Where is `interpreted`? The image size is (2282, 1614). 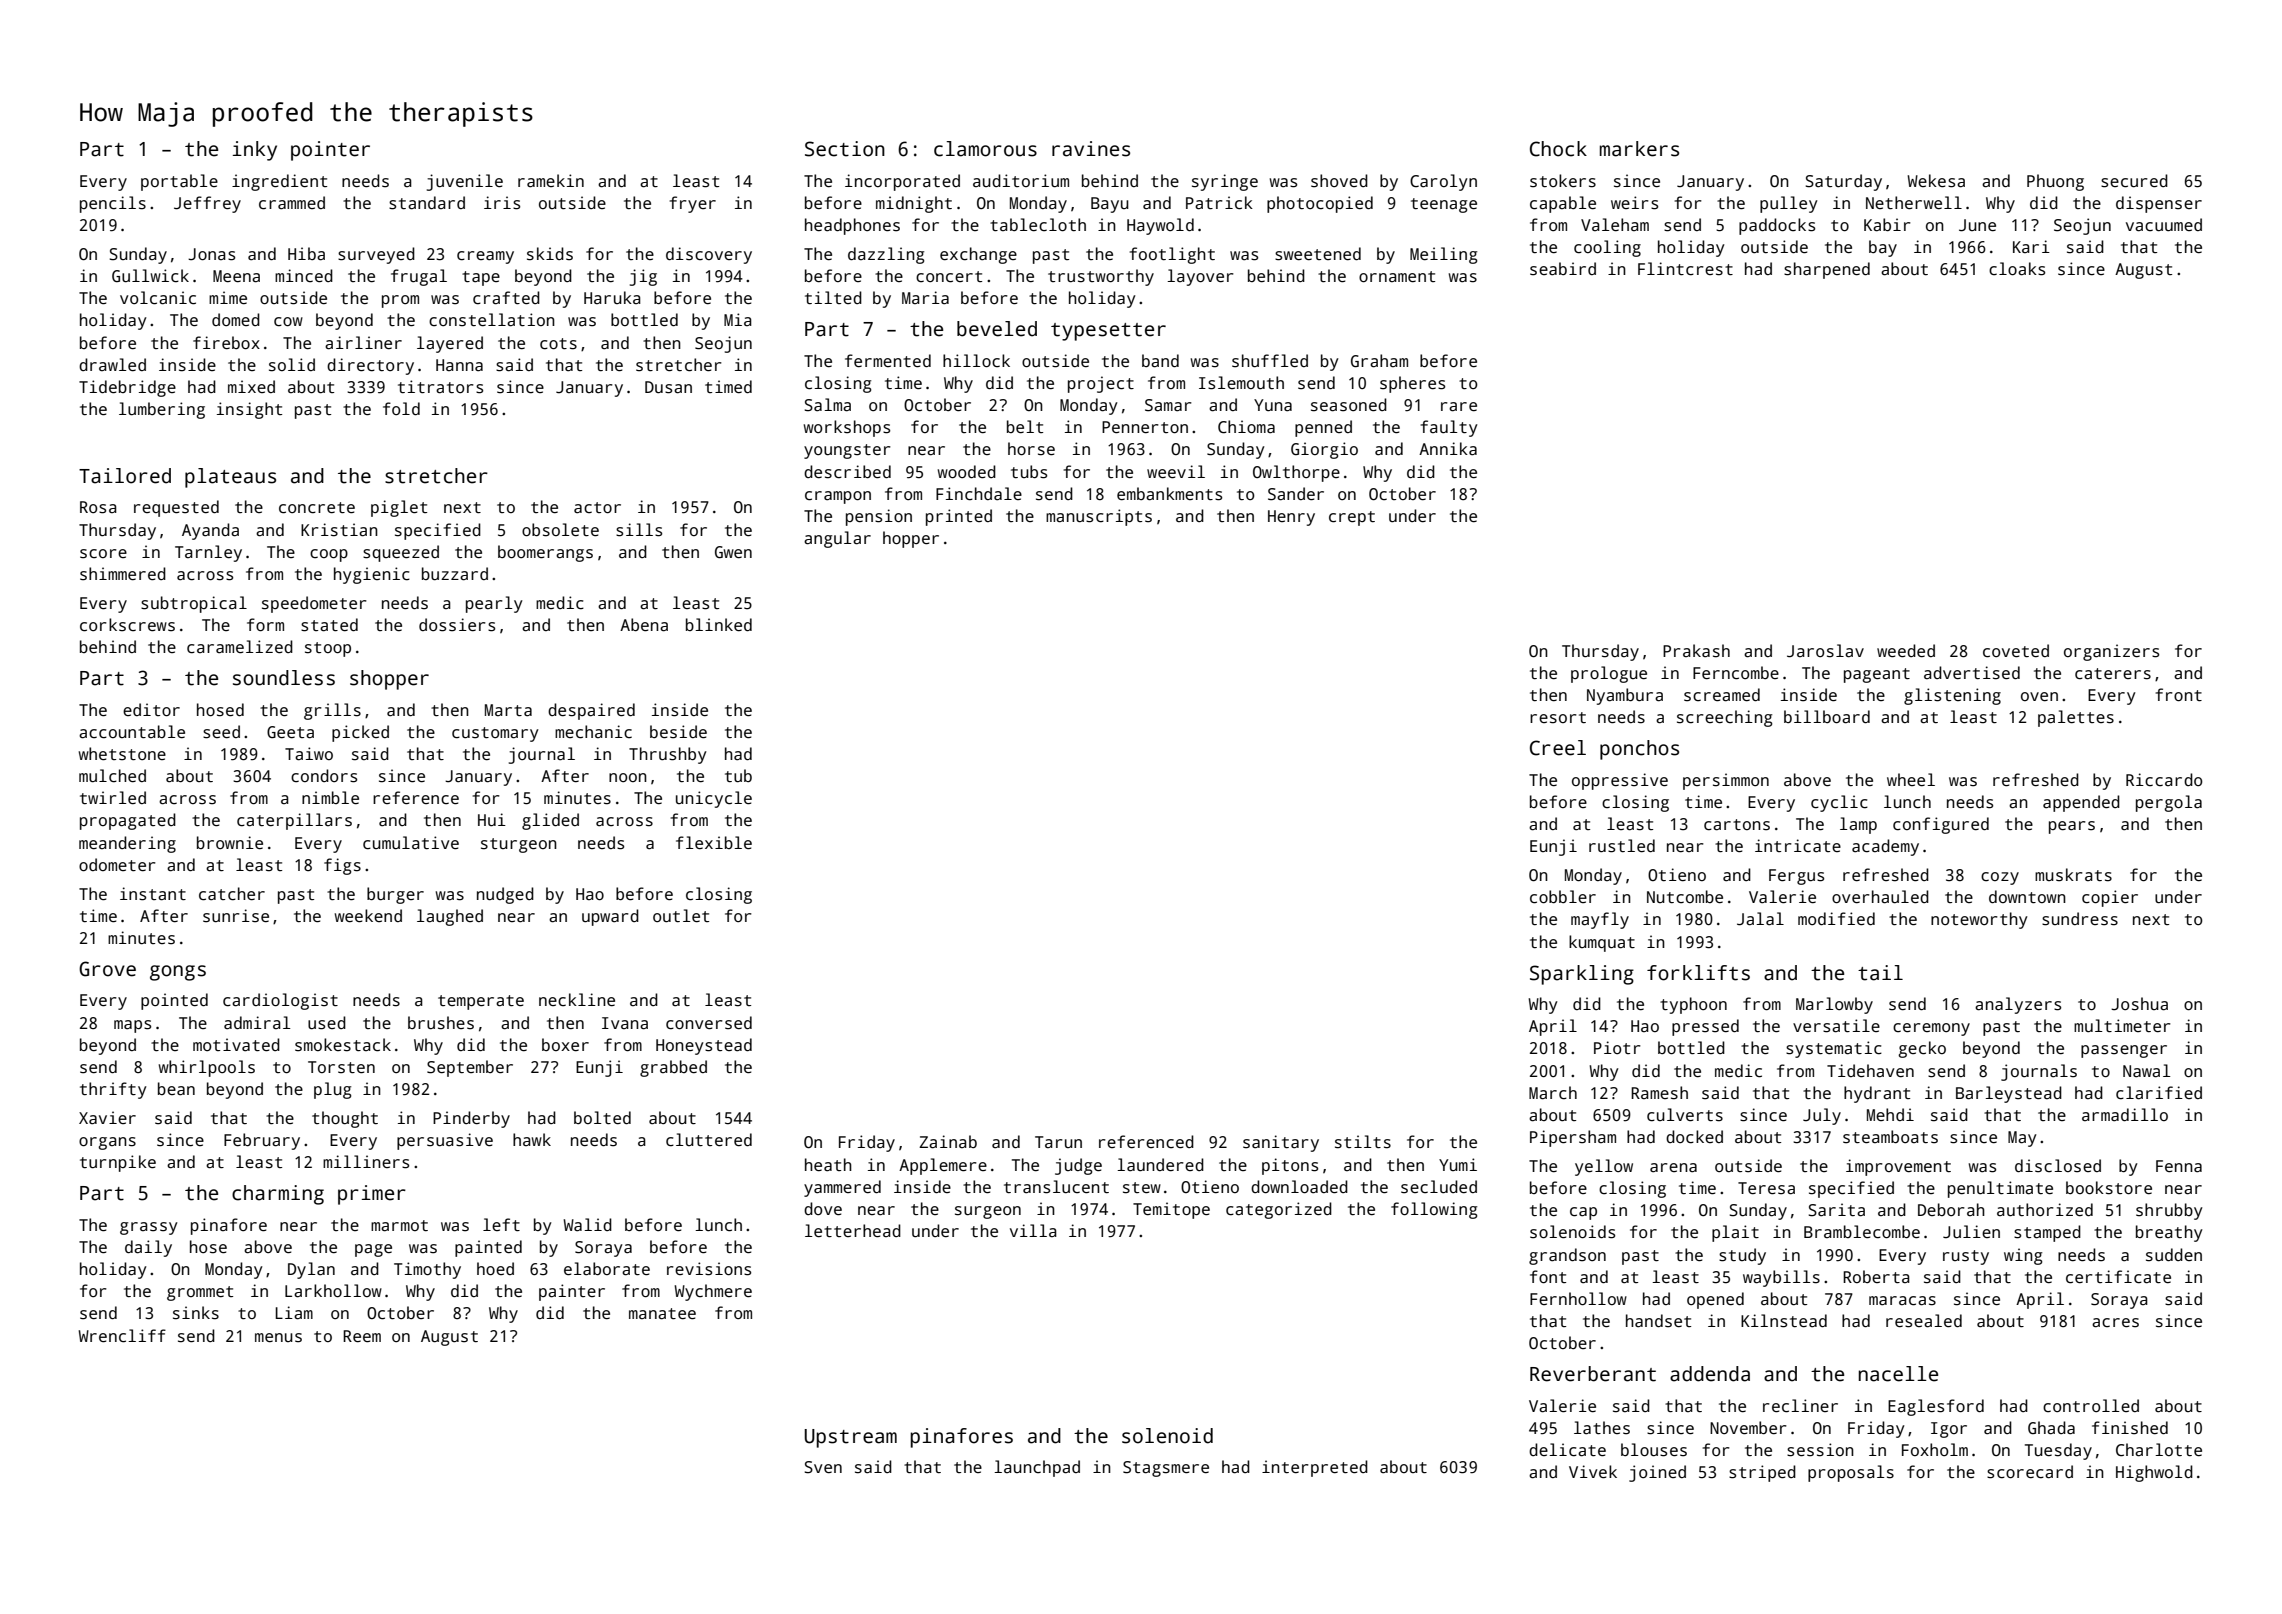
interpreted is located at coordinates (1315, 1468).
